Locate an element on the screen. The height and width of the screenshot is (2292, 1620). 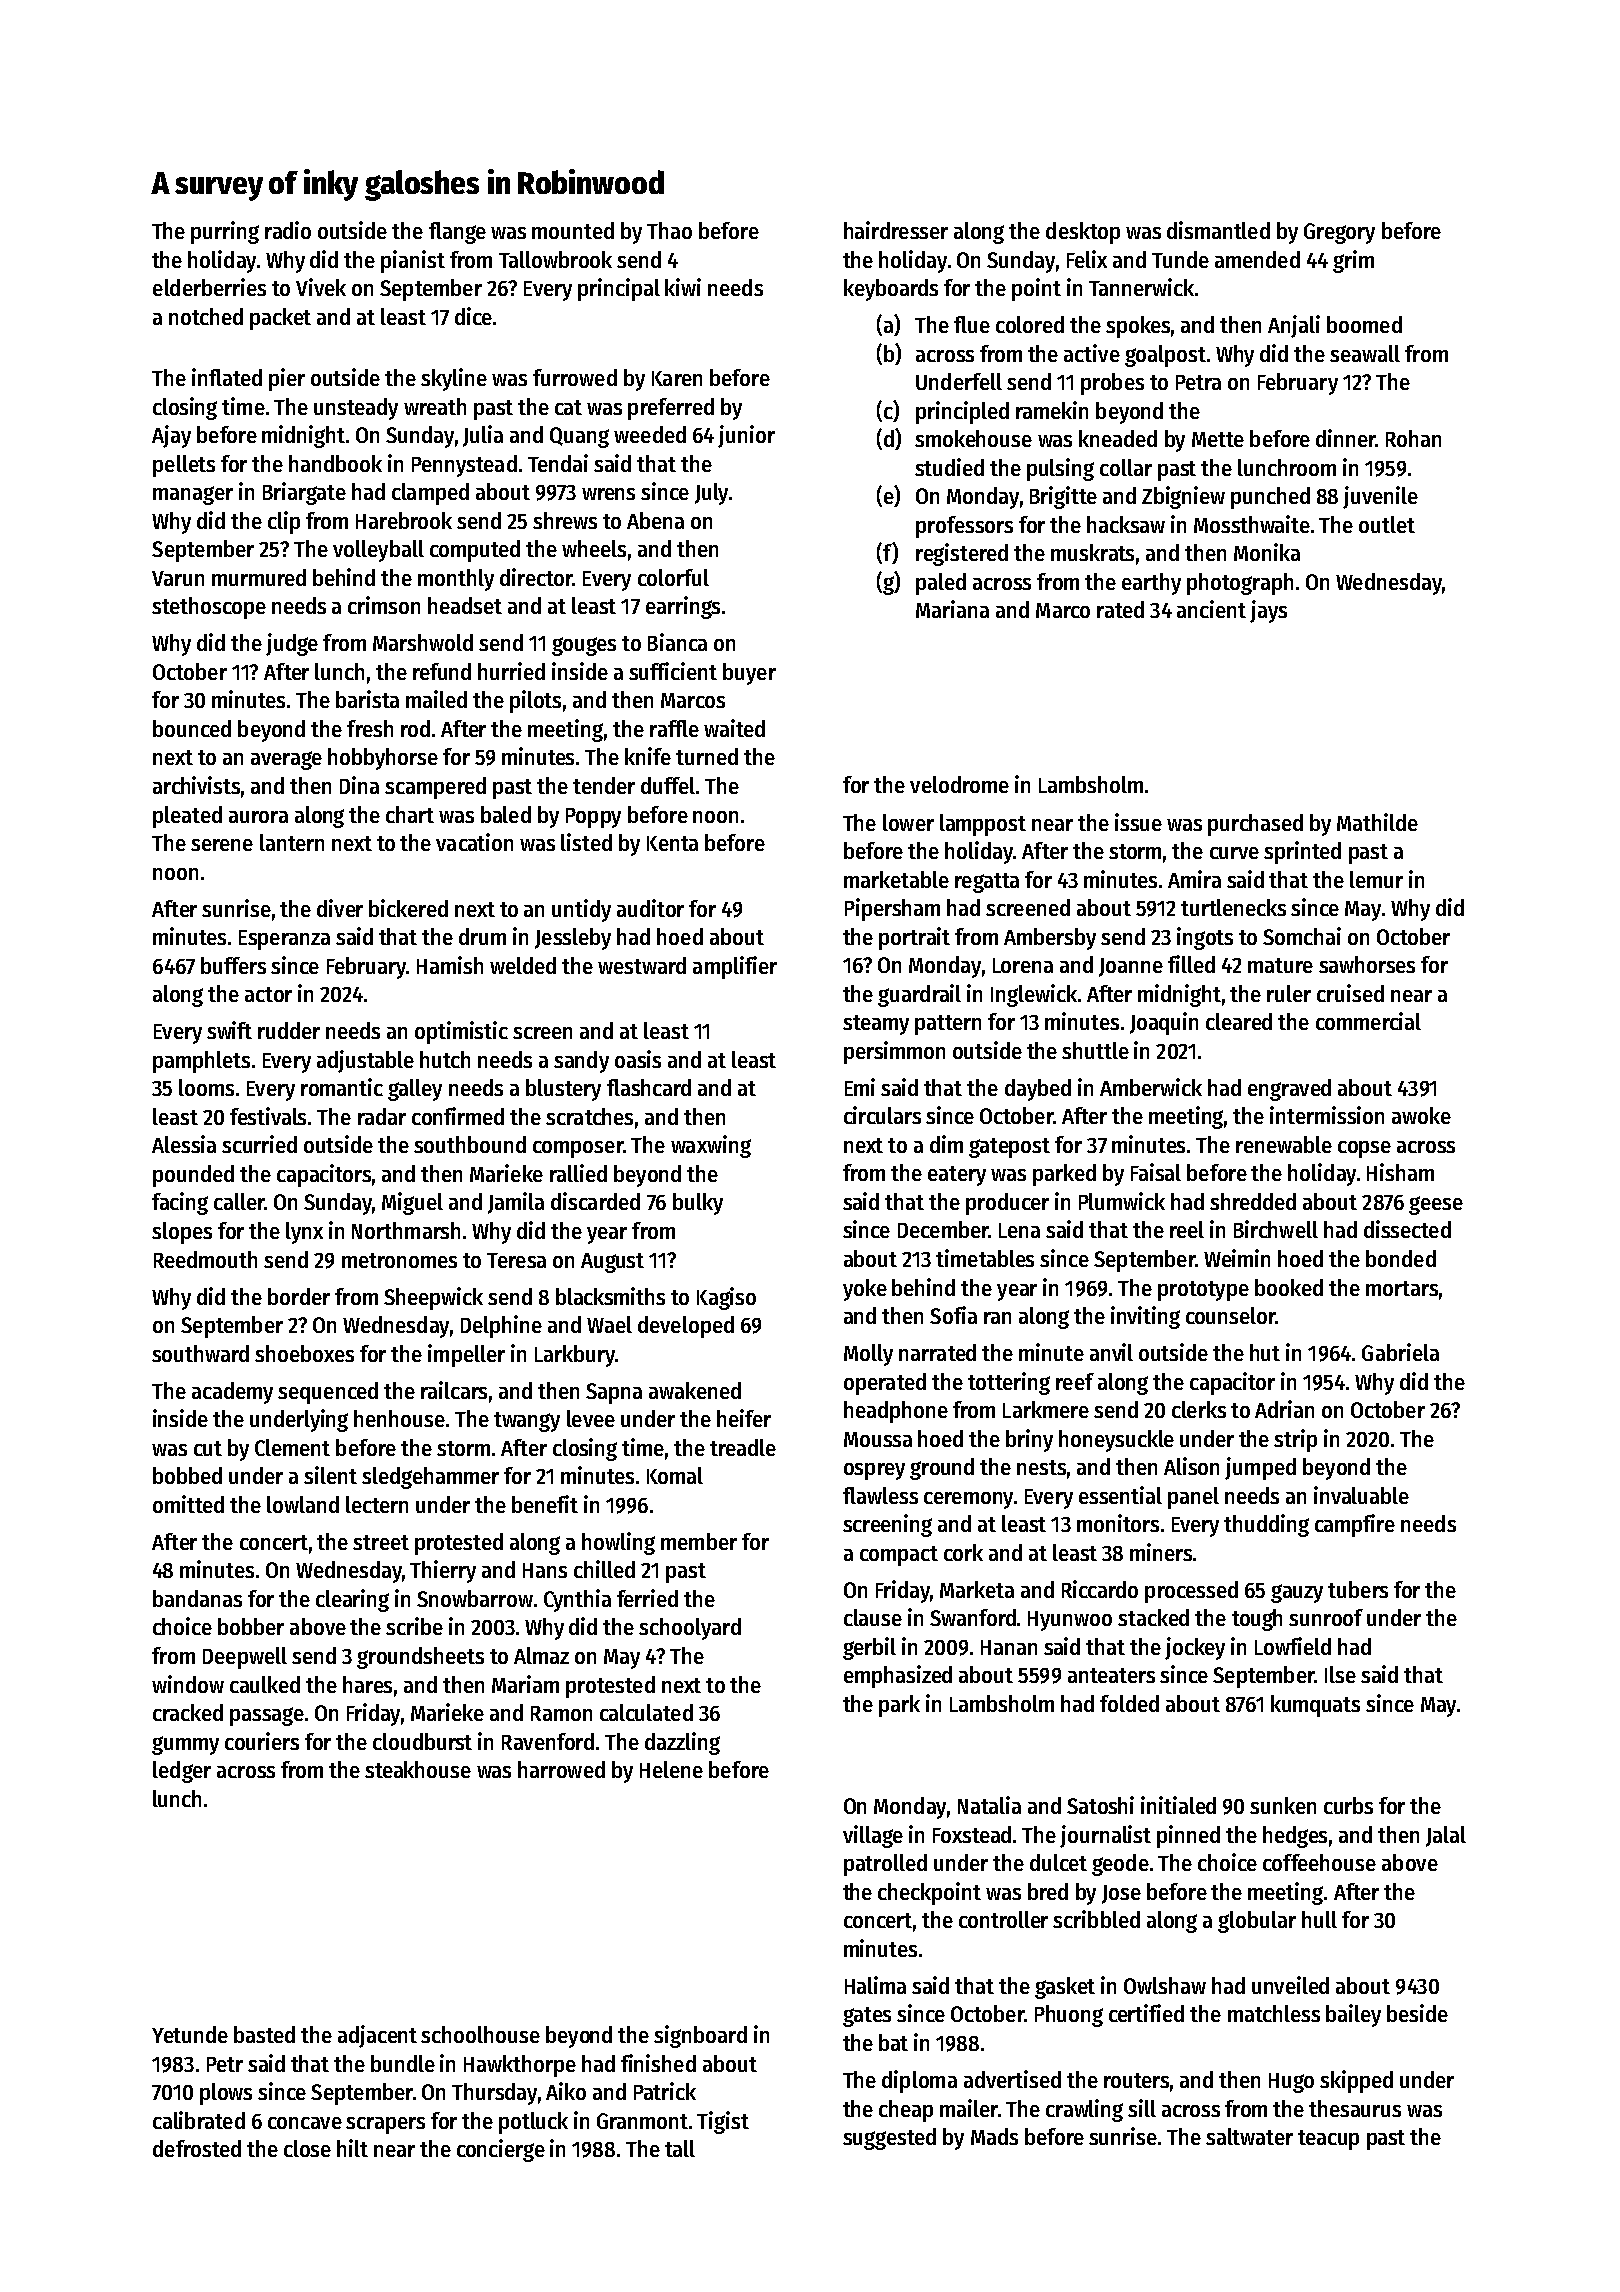
Ajay is located at coordinates (171, 436).
